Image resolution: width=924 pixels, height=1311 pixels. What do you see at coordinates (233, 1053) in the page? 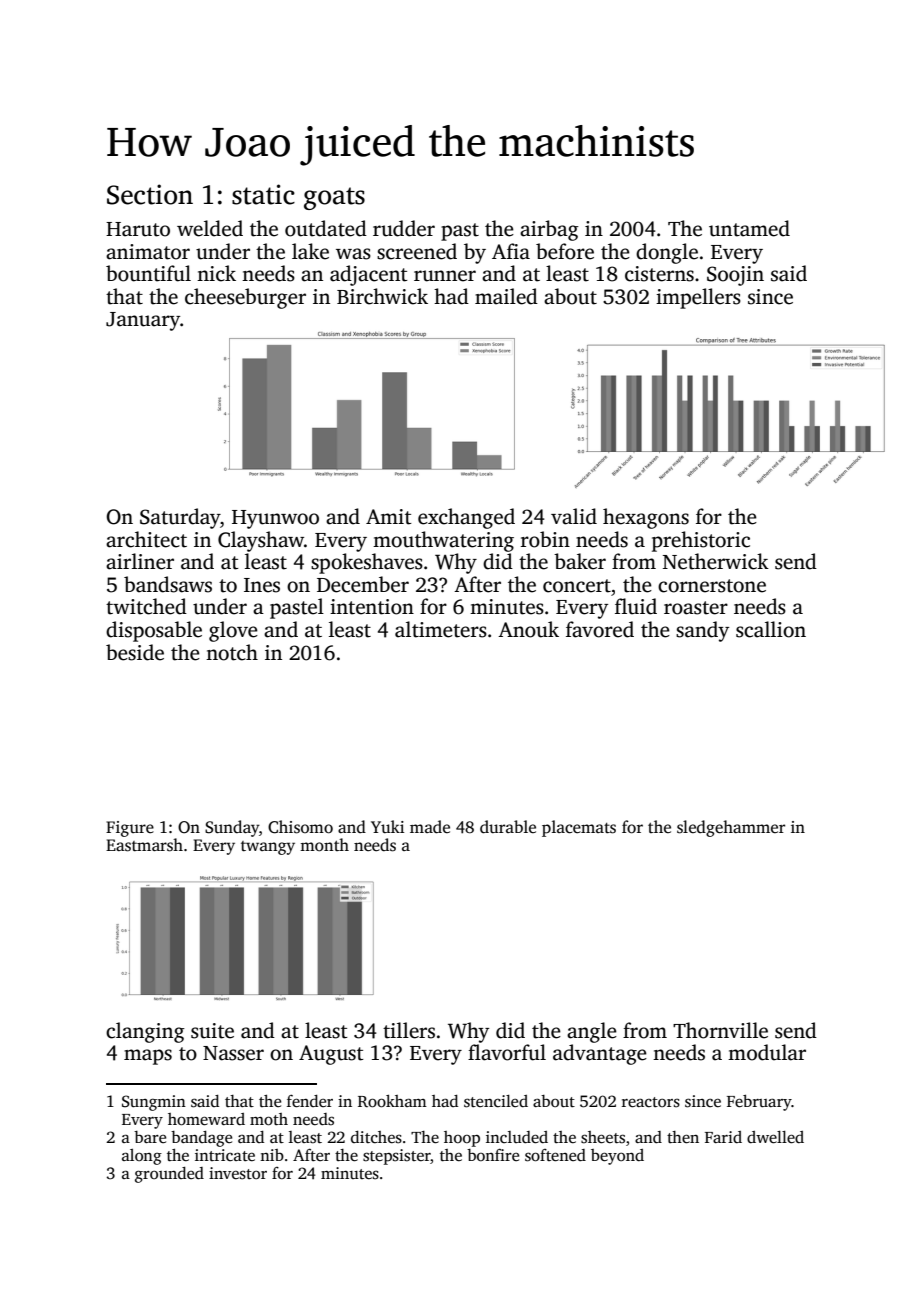
I see `Nasser` at bounding box center [233, 1053].
